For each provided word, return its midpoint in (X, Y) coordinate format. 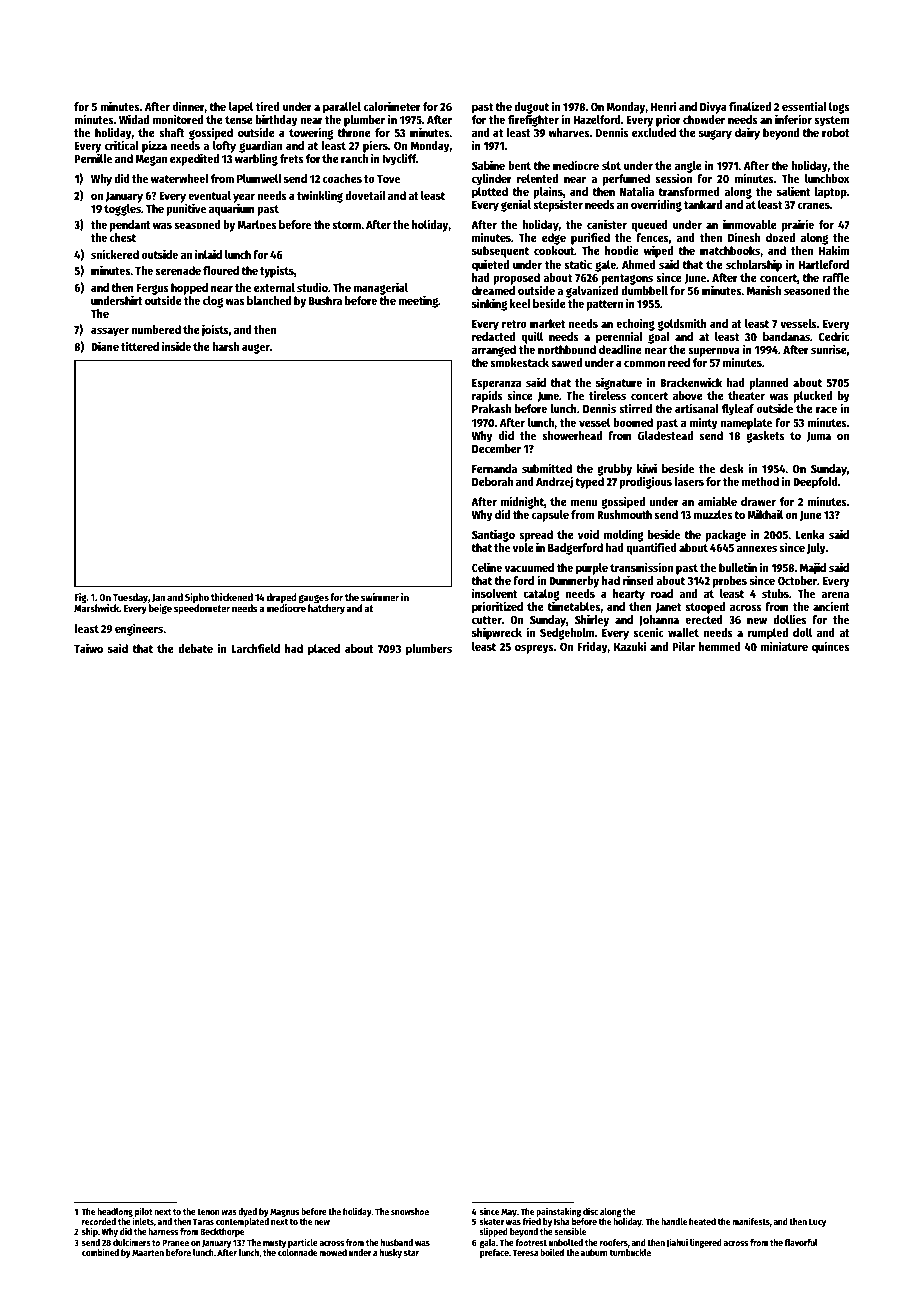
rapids (487, 397)
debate (195, 648)
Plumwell (259, 178)
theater (746, 395)
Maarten (148, 1252)
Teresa (525, 1252)
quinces (830, 647)
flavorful (801, 1242)
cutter (487, 620)
